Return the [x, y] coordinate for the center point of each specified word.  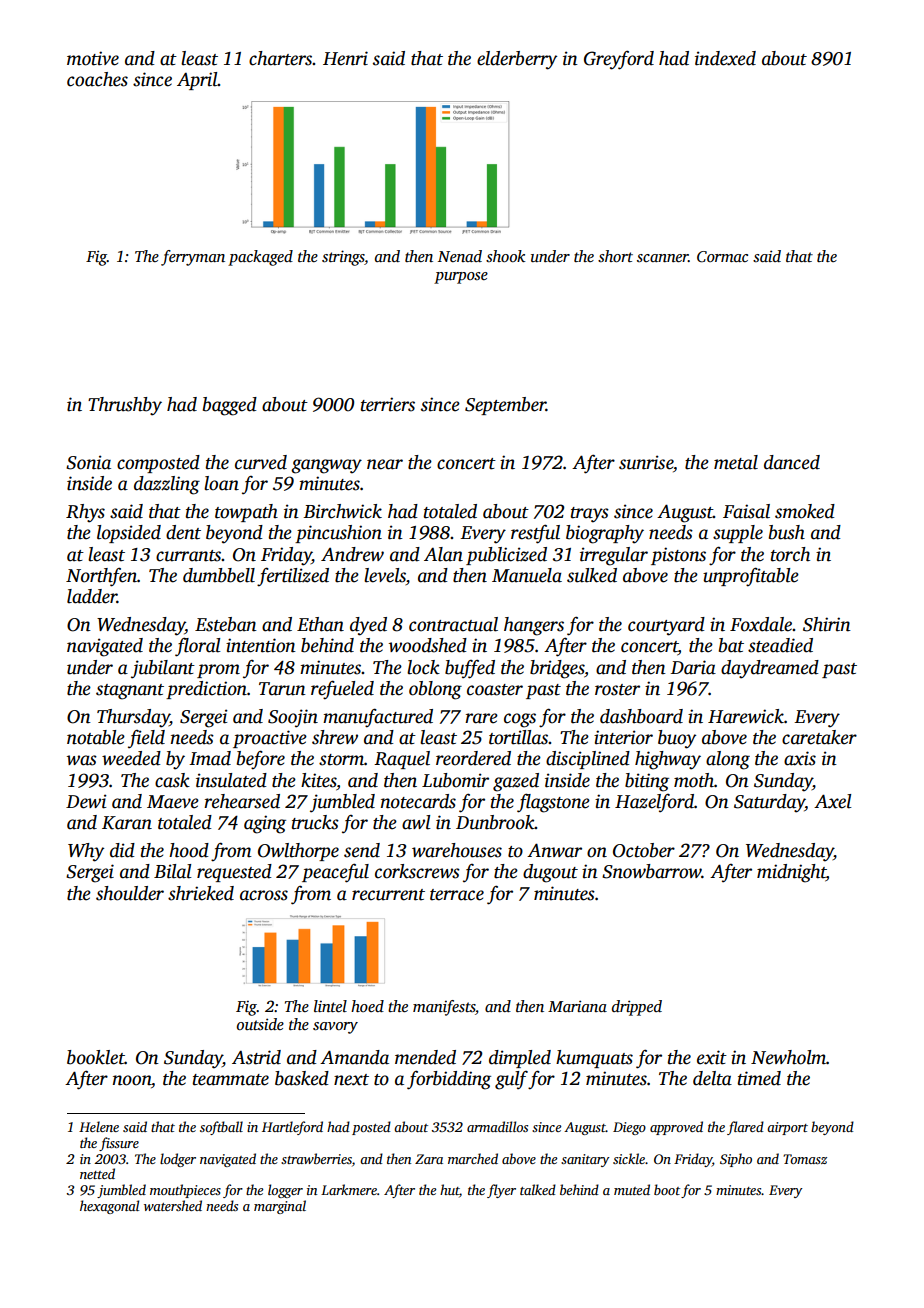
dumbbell [219, 575]
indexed [725, 58]
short [615, 256]
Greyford [619, 60]
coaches [97, 79]
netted [97, 1173]
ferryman [193, 258]
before [261, 760]
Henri [345, 58]
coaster [495, 690]
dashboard [641, 716]
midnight [791, 873]
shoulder [130, 893]
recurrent [388, 895]
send [362, 850]
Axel [833, 801]
